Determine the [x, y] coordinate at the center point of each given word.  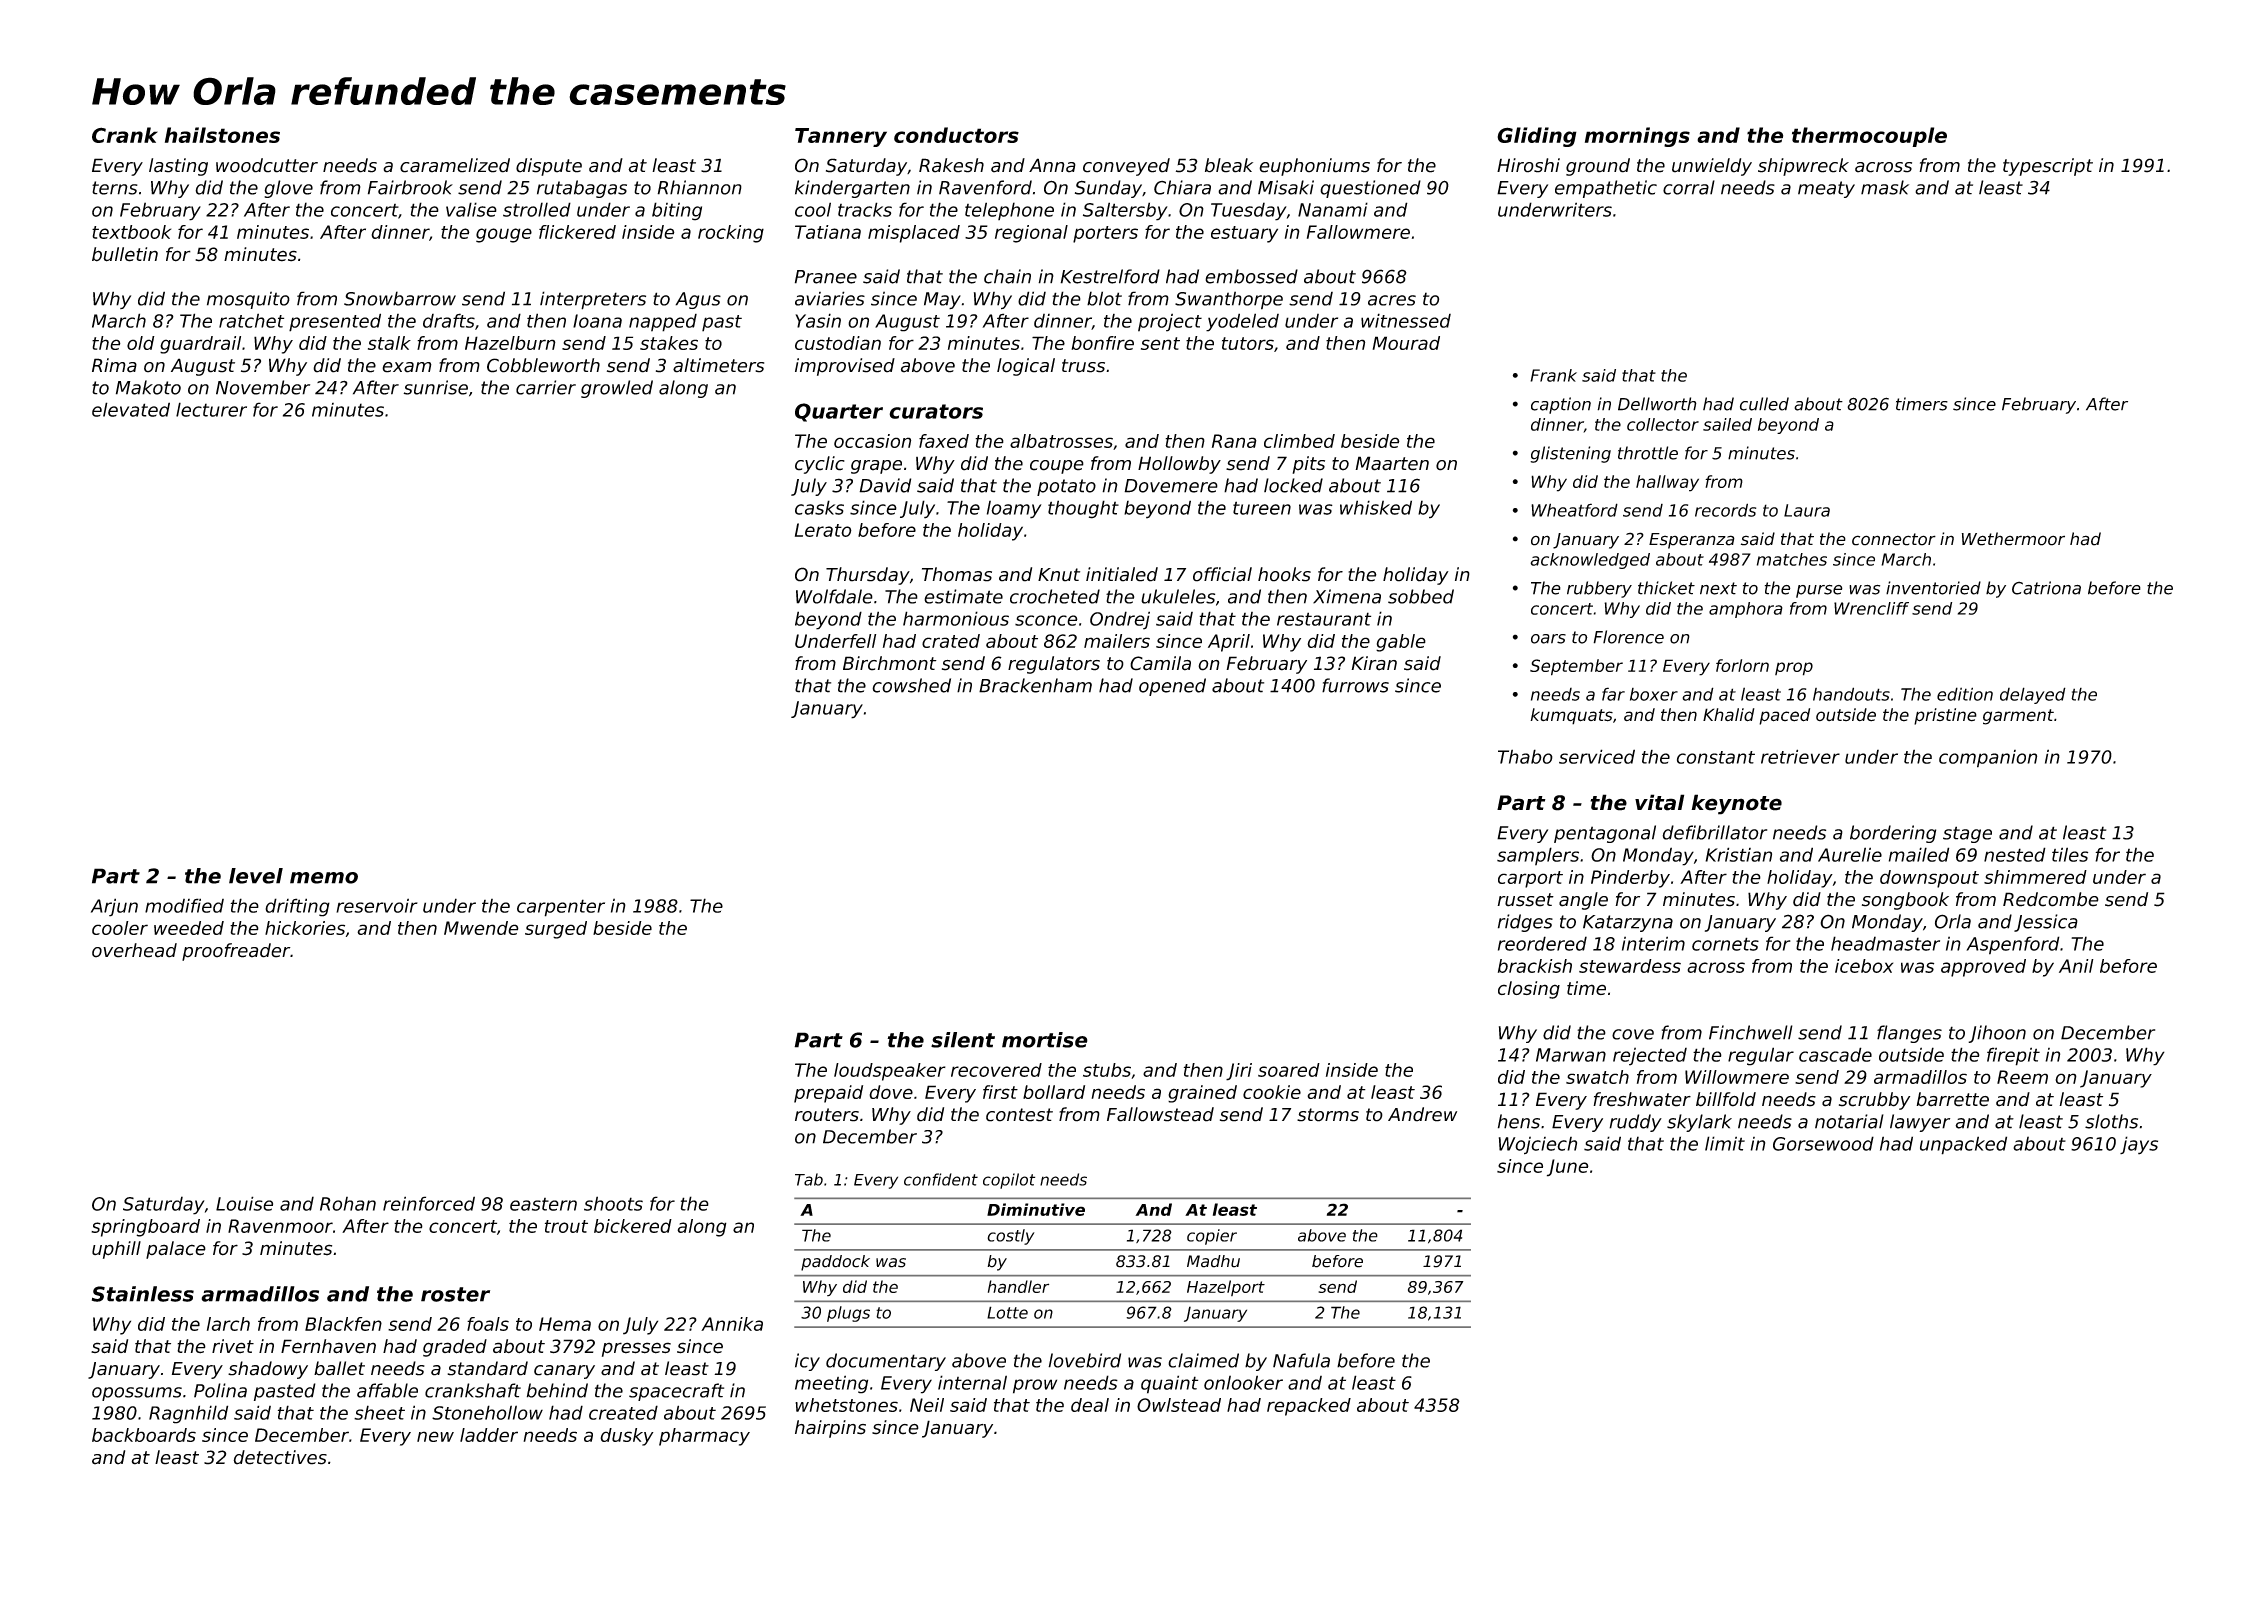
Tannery [841, 137]
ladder [489, 1435]
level [256, 876]
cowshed [911, 685]
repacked [1309, 1407]
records [1725, 510]
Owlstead [1179, 1405]
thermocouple [1869, 137]
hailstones [222, 135]
